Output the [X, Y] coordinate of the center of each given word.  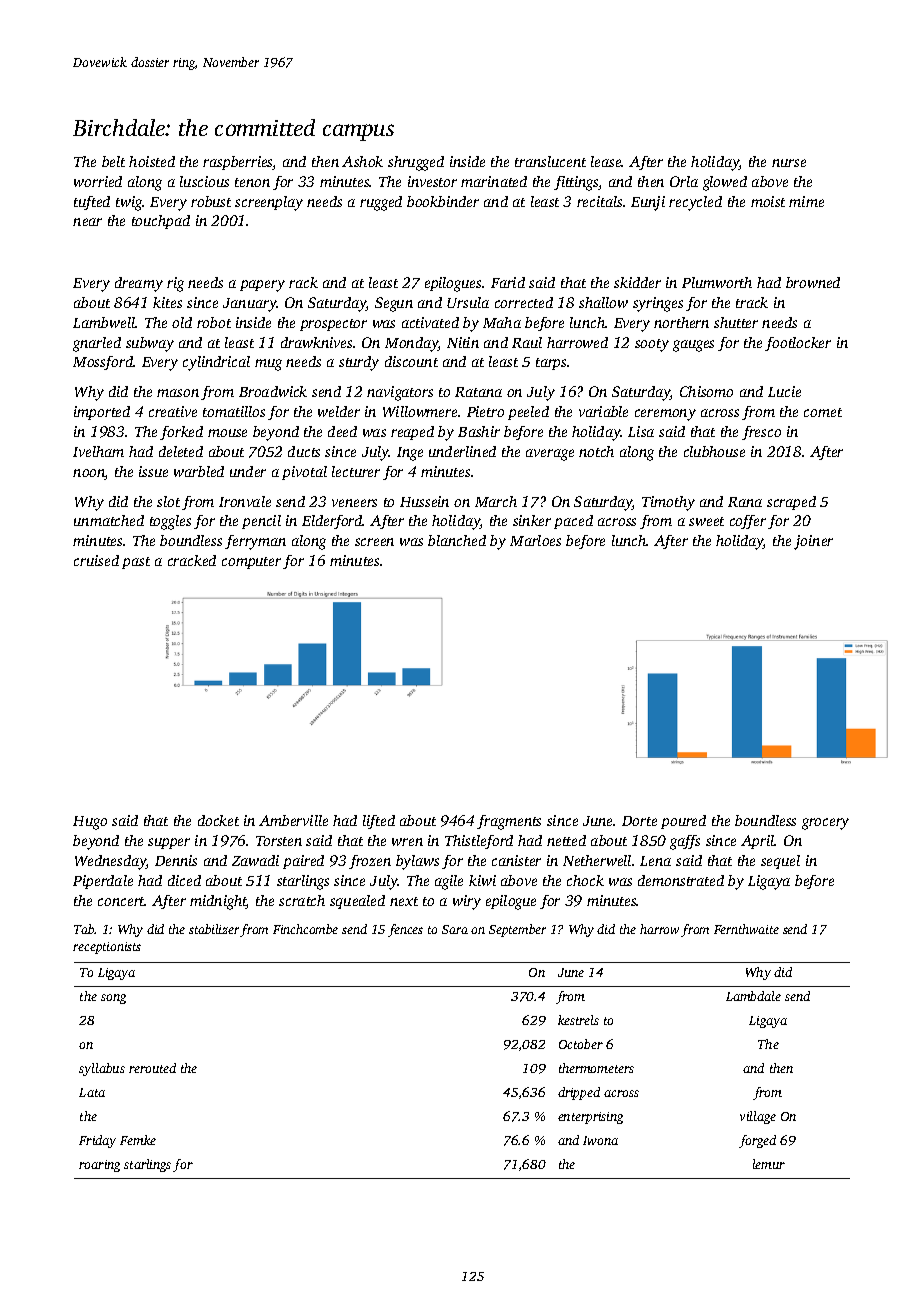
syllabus [102, 1069]
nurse [789, 163]
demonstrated [681, 880]
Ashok [362, 161]
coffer [748, 522]
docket [218, 820]
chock [585, 880]
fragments [509, 822]
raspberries [238, 163]
